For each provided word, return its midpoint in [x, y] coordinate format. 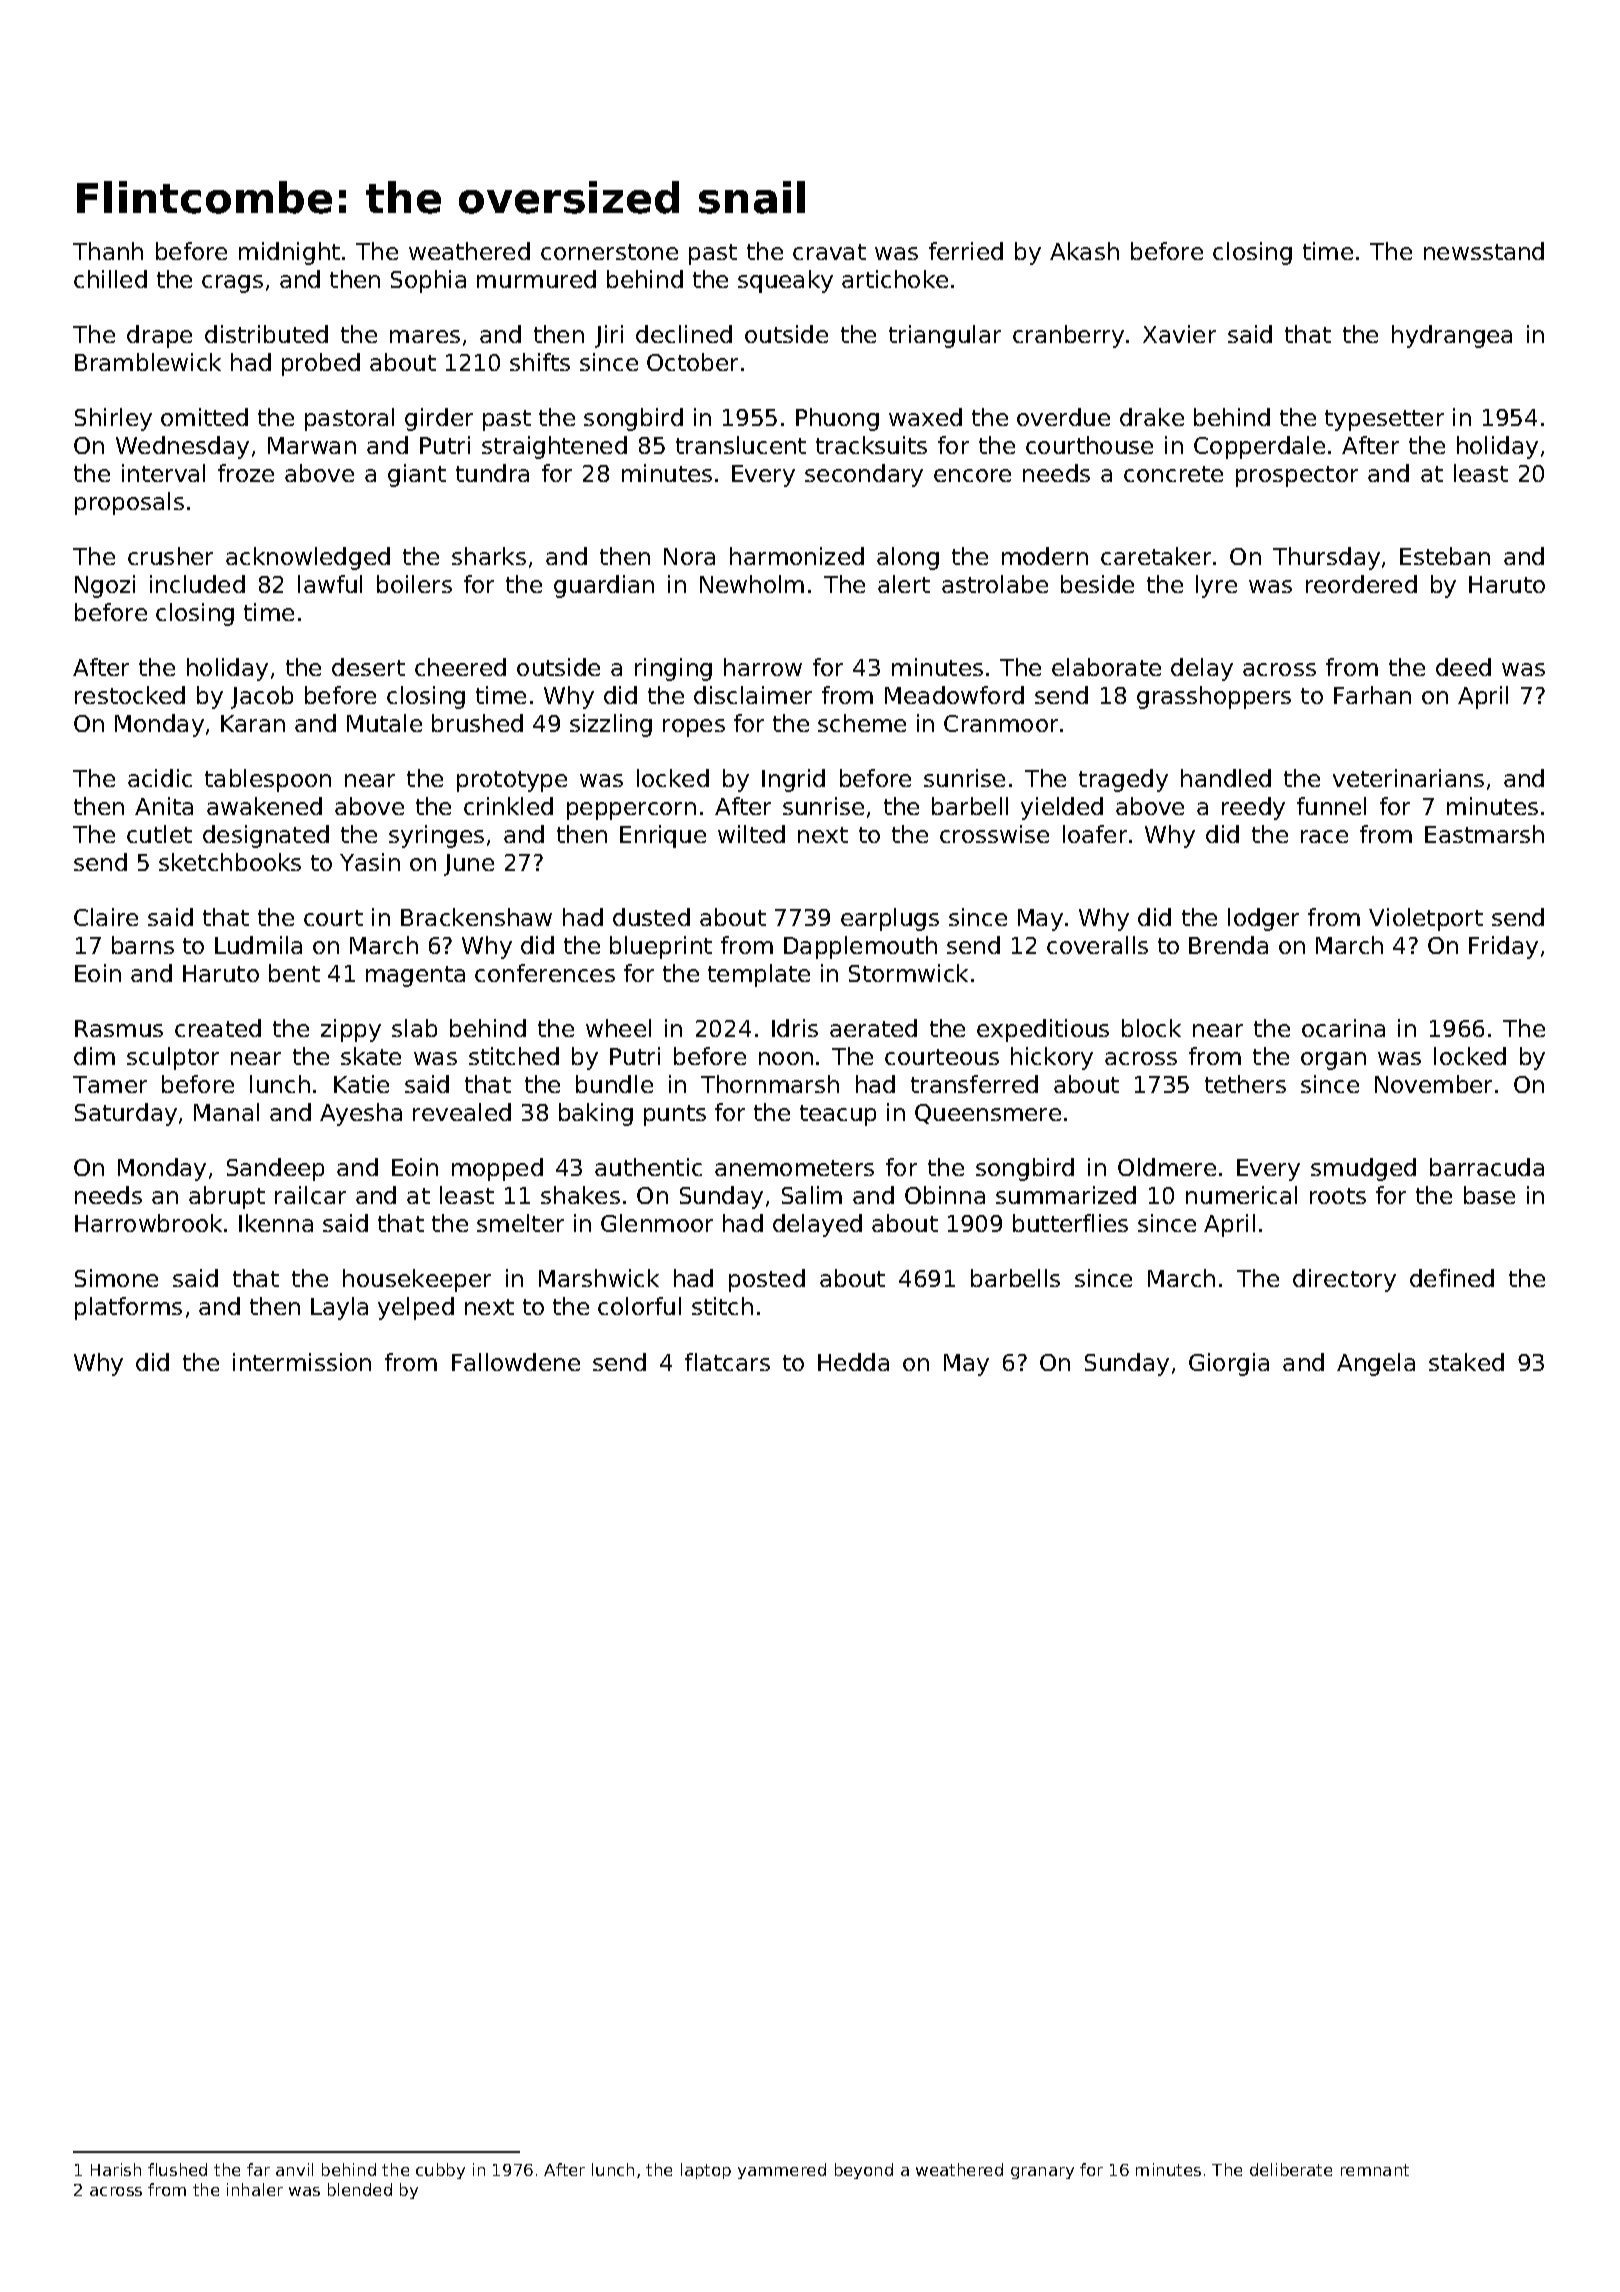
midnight [289, 253]
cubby [440, 2171]
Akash [1084, 251]
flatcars [727, 1362]
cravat [829, 252]
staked [1466, 1362]
